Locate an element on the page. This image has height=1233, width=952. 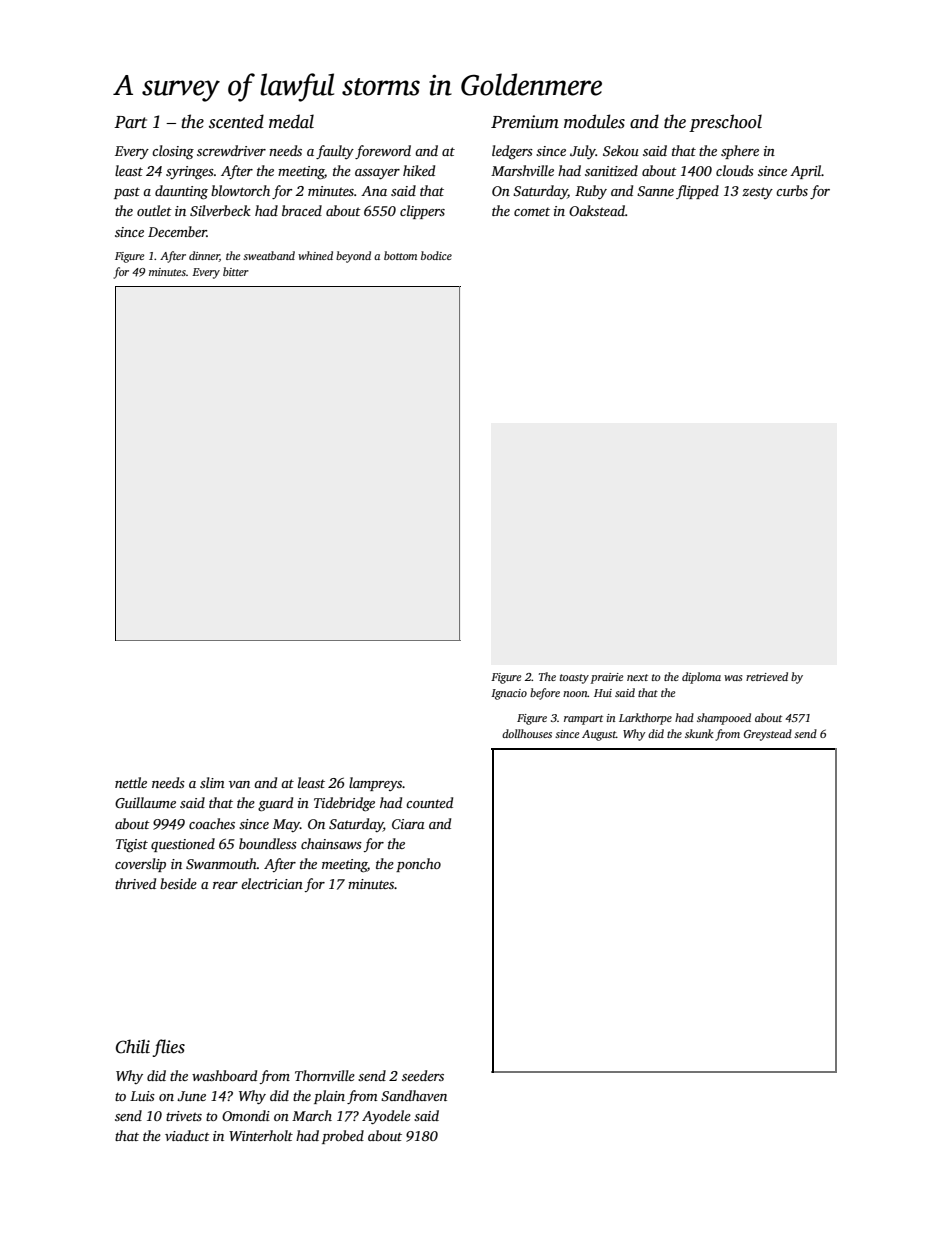
van is located at coordinates (239, 784).
